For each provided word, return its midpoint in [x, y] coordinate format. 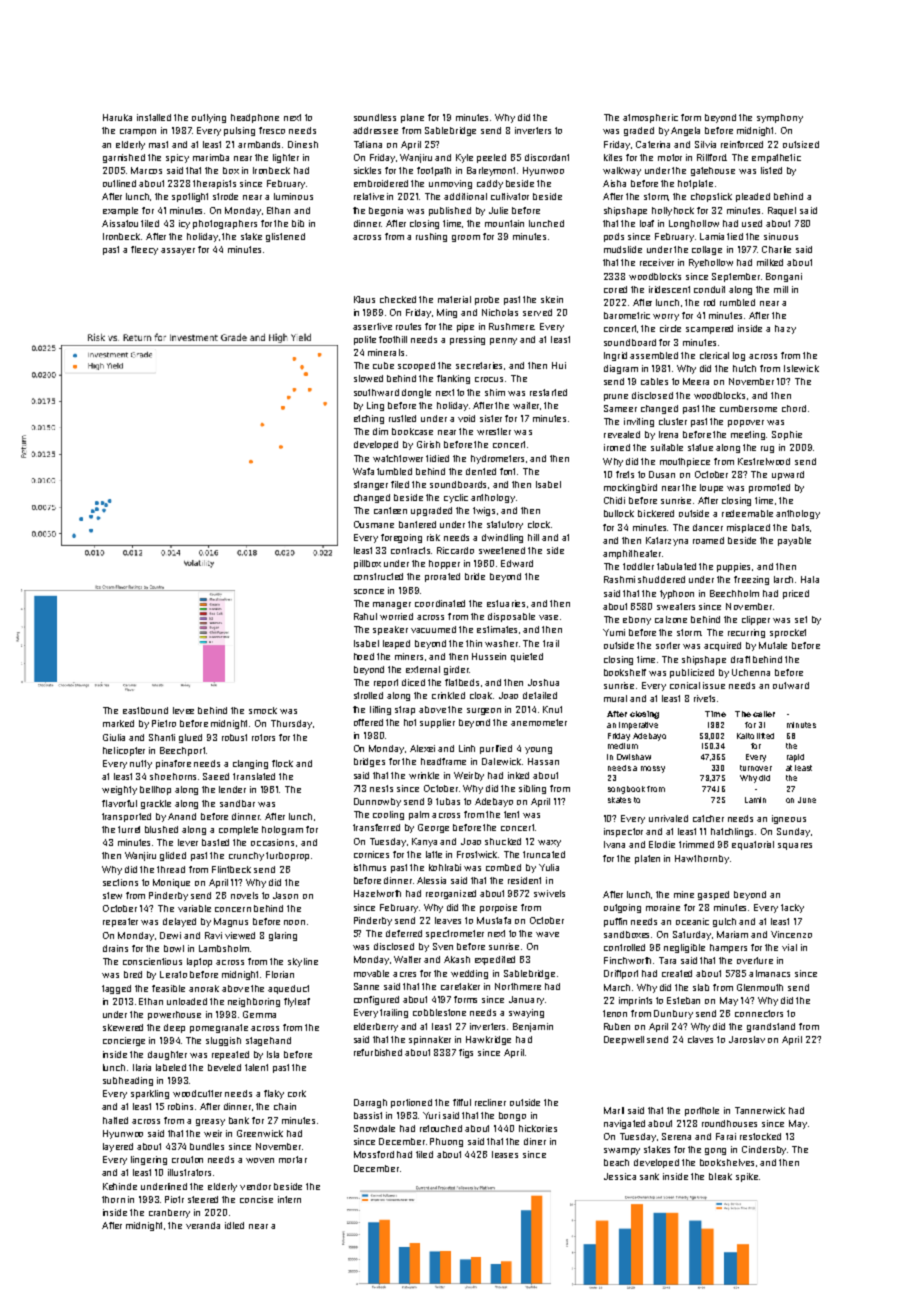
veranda [203, 1225]
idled [234, 1225]
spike [747, 1177]
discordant [547, 157]
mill [781, 289]
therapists [214, 184]
